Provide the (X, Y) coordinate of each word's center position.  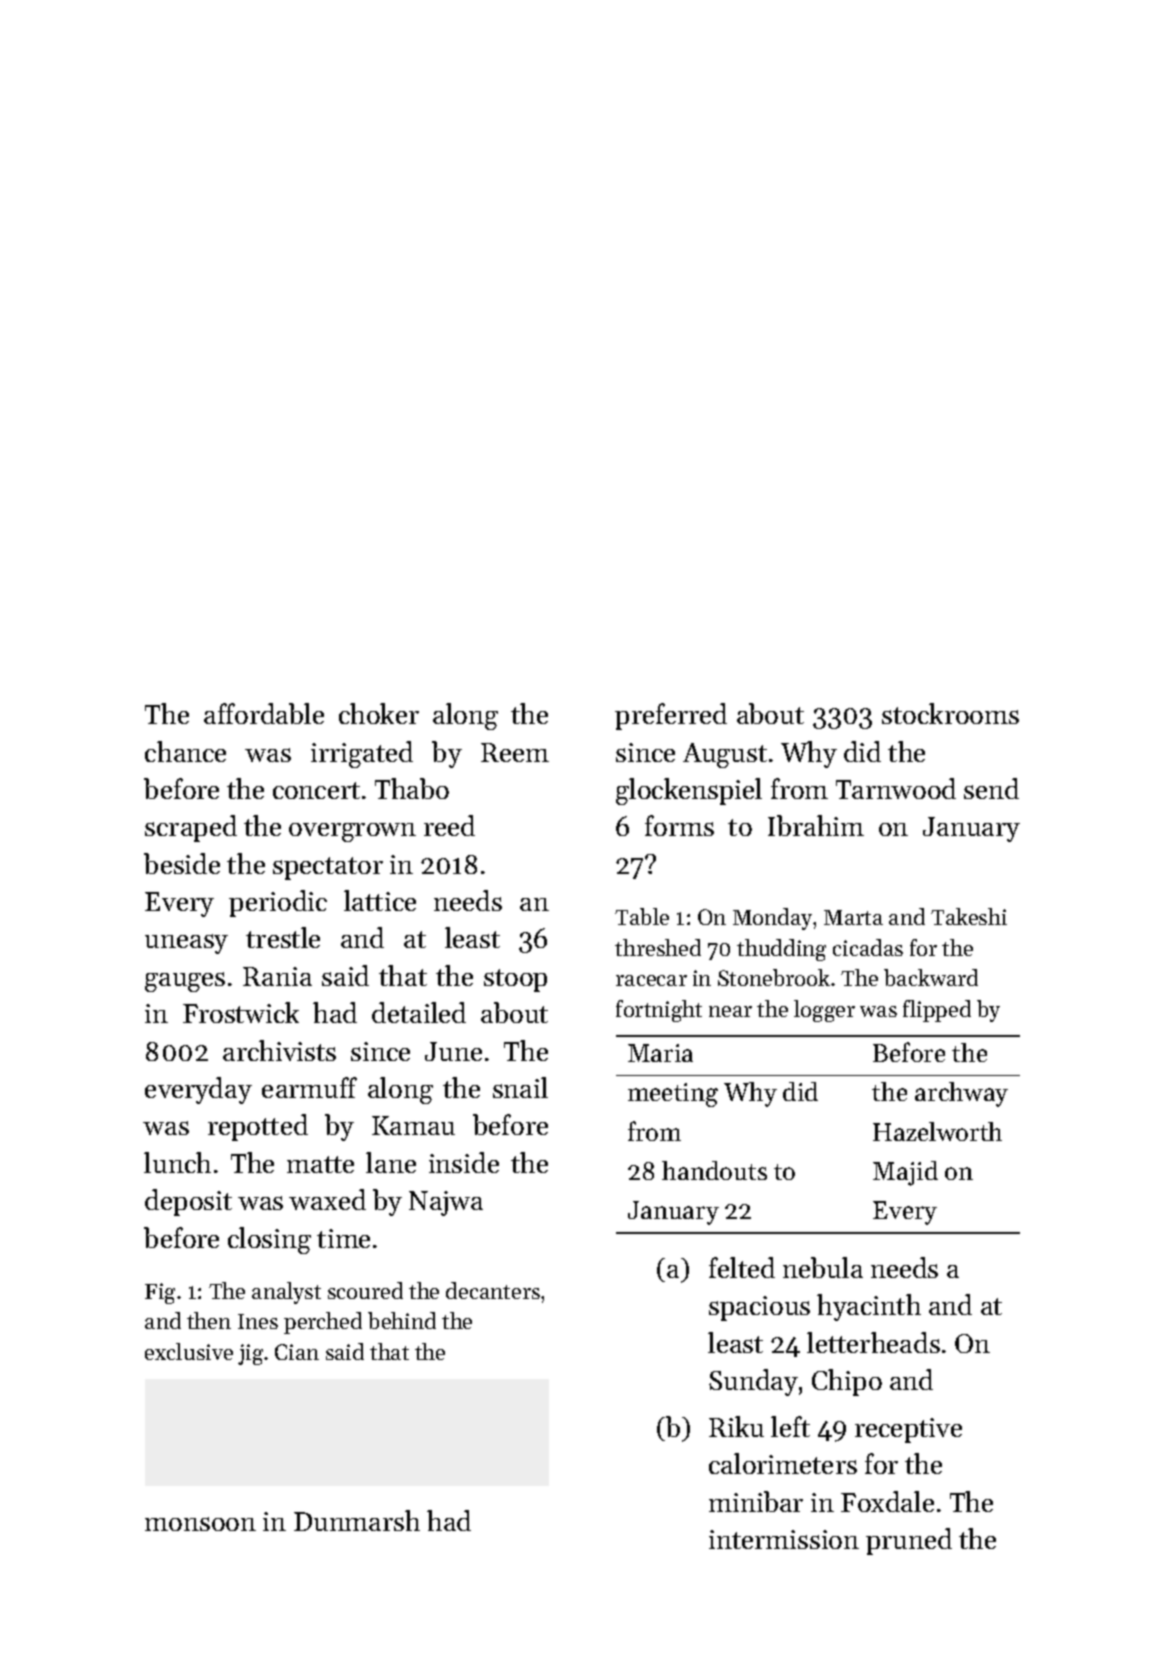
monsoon (200, 1524)
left (790, 1426)
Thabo (412, 788)
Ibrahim (816, 825)
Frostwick (241, 1012)
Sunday (753, 1382)
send (991, 788)
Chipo (847, 1382)
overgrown (352, 832)
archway (961, 1094)
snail (520, 1087)
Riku (736, 1426)
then (209, 1320)
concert (316, 790)
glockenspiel (689, 791)
